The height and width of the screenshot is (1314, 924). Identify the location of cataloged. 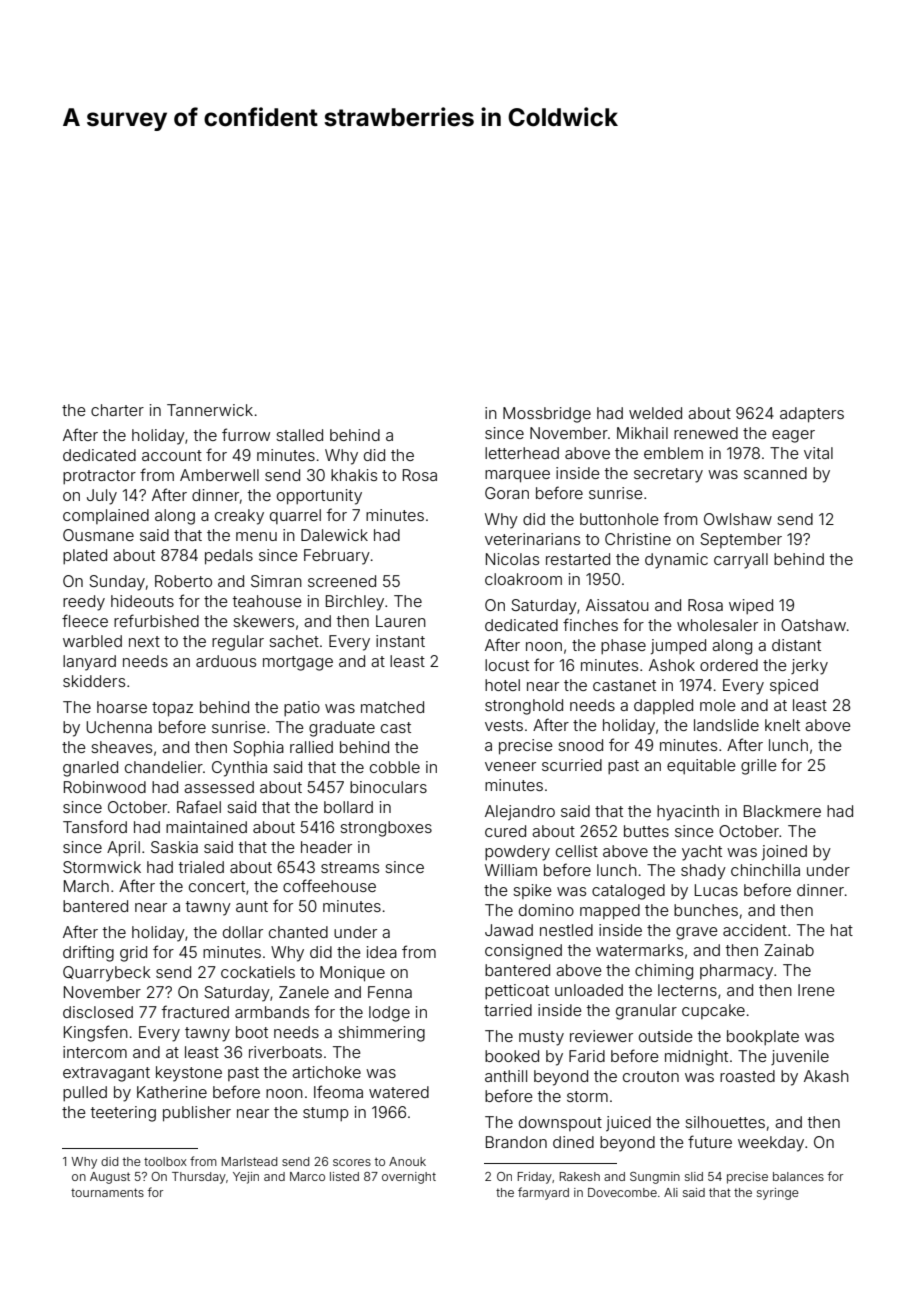
(628, 892).
